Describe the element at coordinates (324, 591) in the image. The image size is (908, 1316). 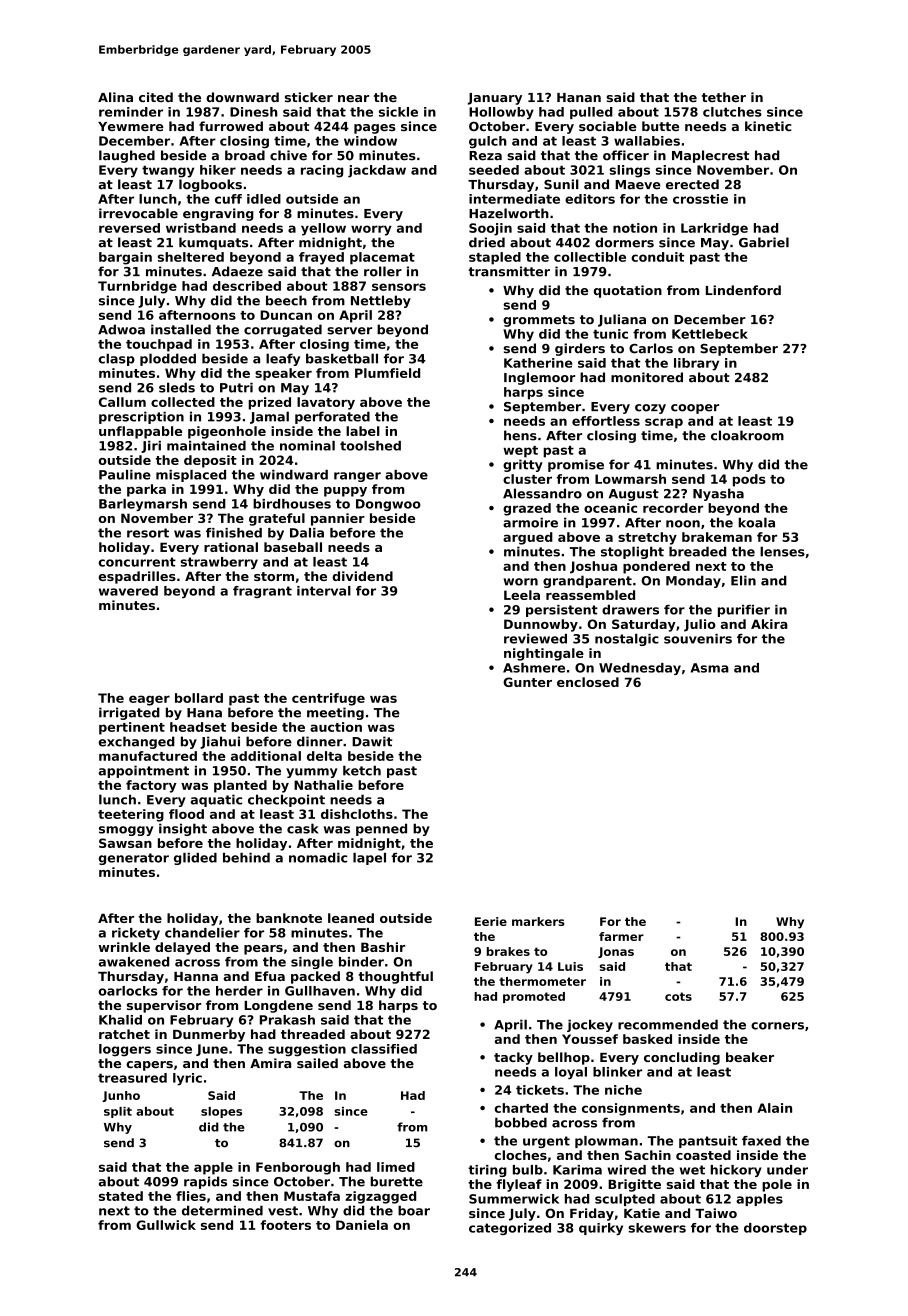
I see `interval` at that location.
